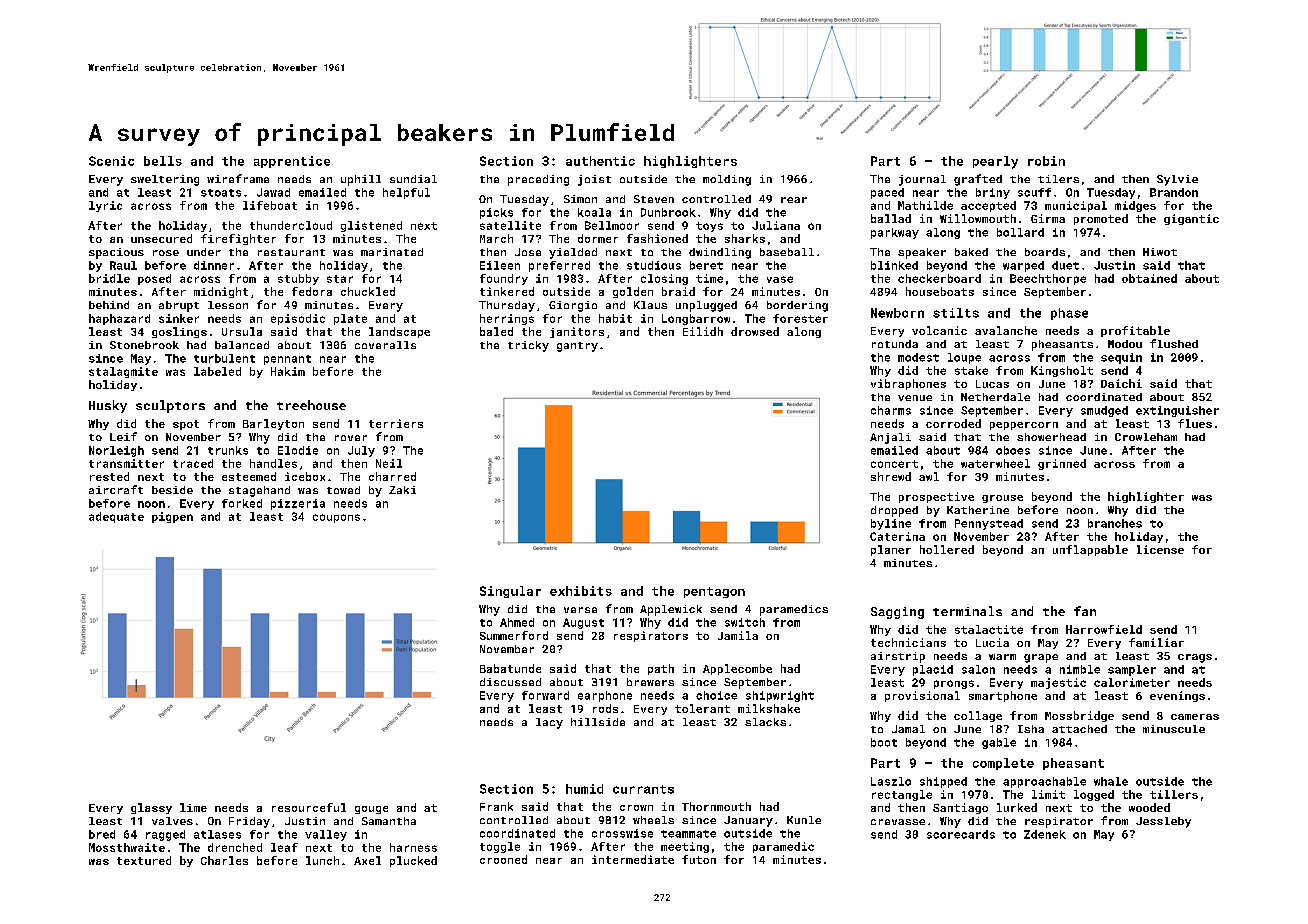 The image size is (1308, 924). Describe the element at coordinates (745, 622) in the screenshot. I see `switch` at that location.
